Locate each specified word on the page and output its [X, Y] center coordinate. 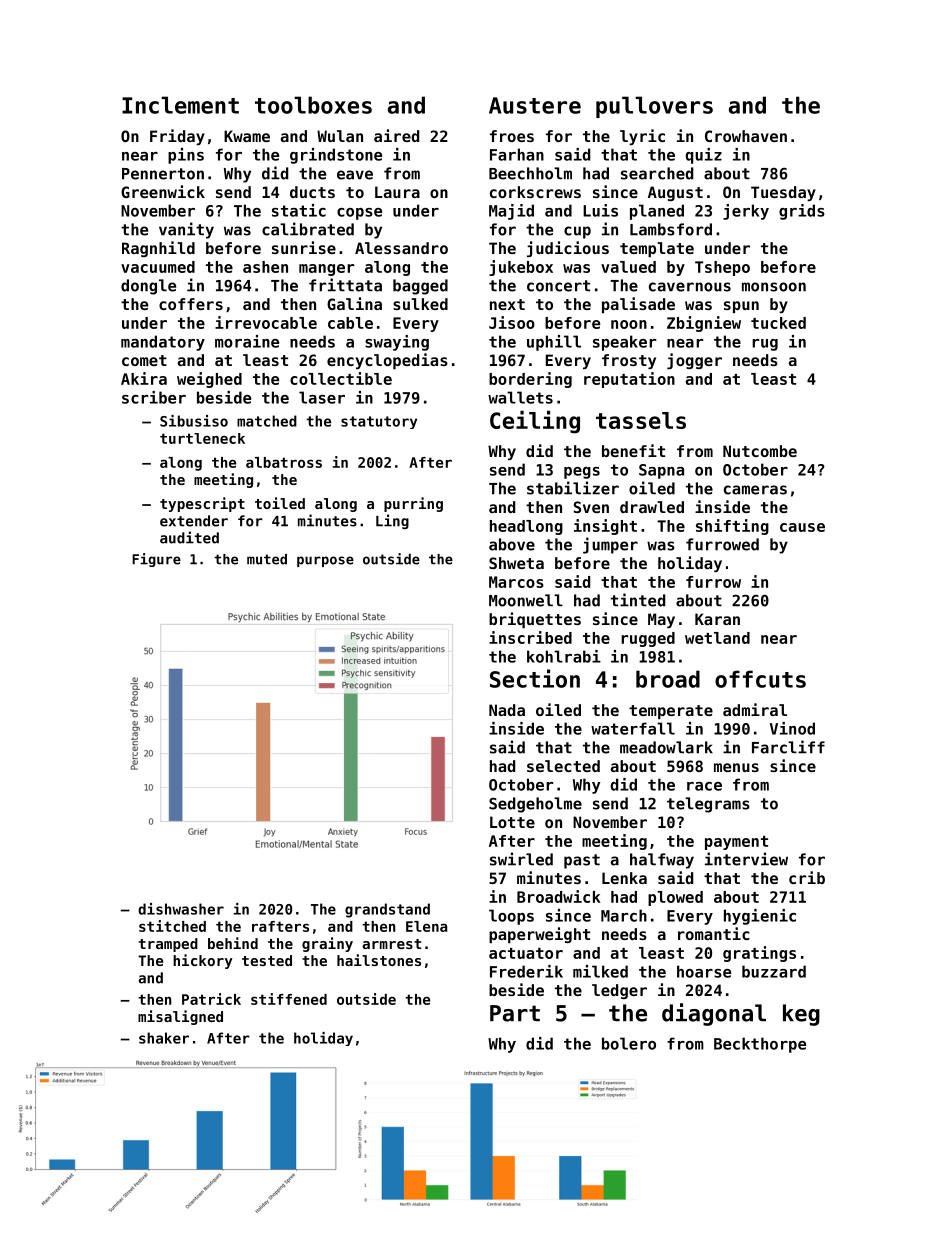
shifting [732, 527]
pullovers [654, 107]
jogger [694, 361]
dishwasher [181, 909]
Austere [535, 105]
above [512, 544]
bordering [530, 380]
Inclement [180, 105]
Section [535, 678]
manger [327, 270]
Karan [717, 619]
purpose [325, 561]
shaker [164, 1038]
